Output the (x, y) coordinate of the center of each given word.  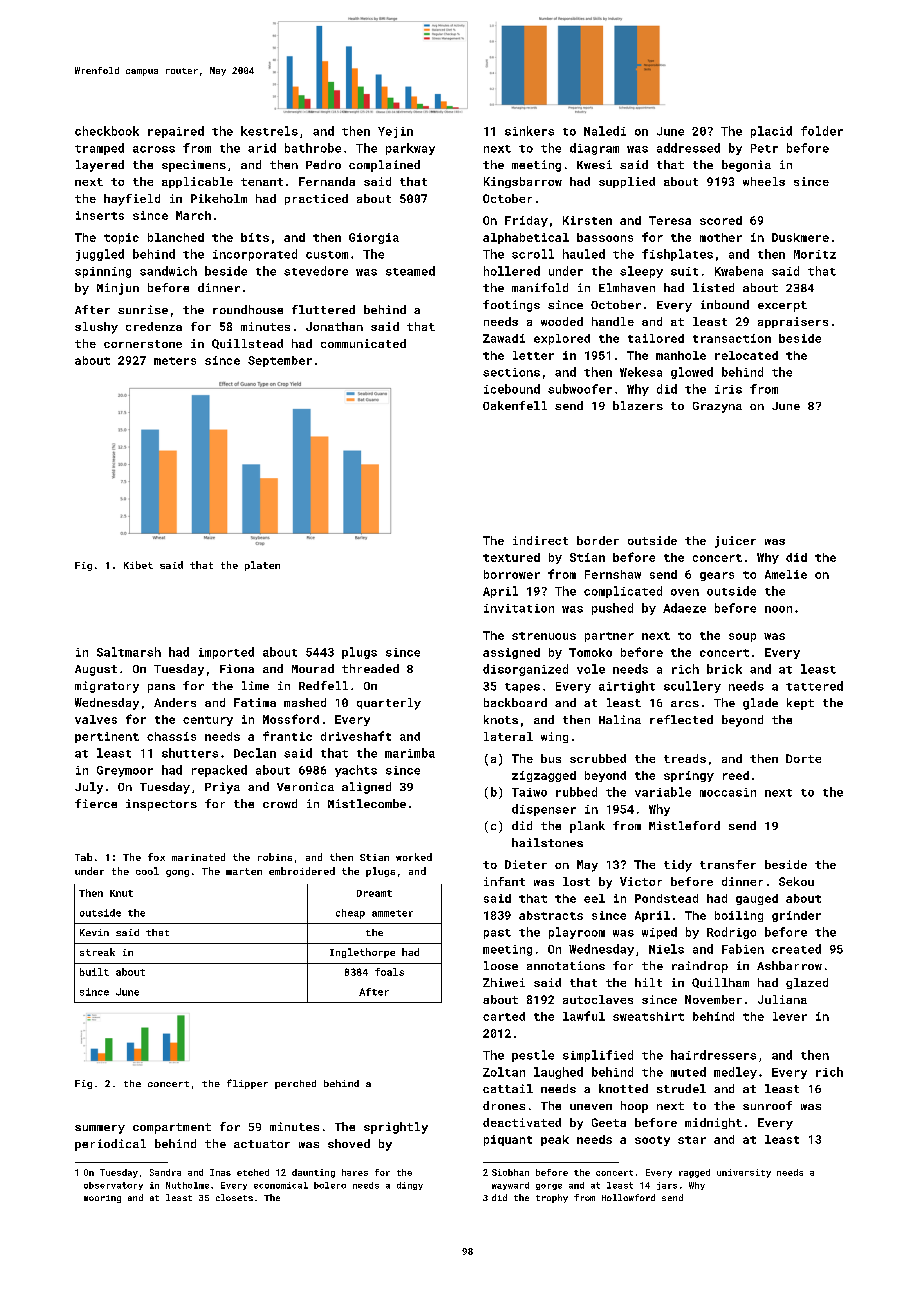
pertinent (107, 737)
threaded (370, 668)
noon (778, 609)
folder (822, 131)
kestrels (269, 131)
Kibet (138, 565)
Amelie (786, 574)
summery (100, 1129)
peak (555, 1140)
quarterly (389, 704)
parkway (410, 149)
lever (790, 1016)
